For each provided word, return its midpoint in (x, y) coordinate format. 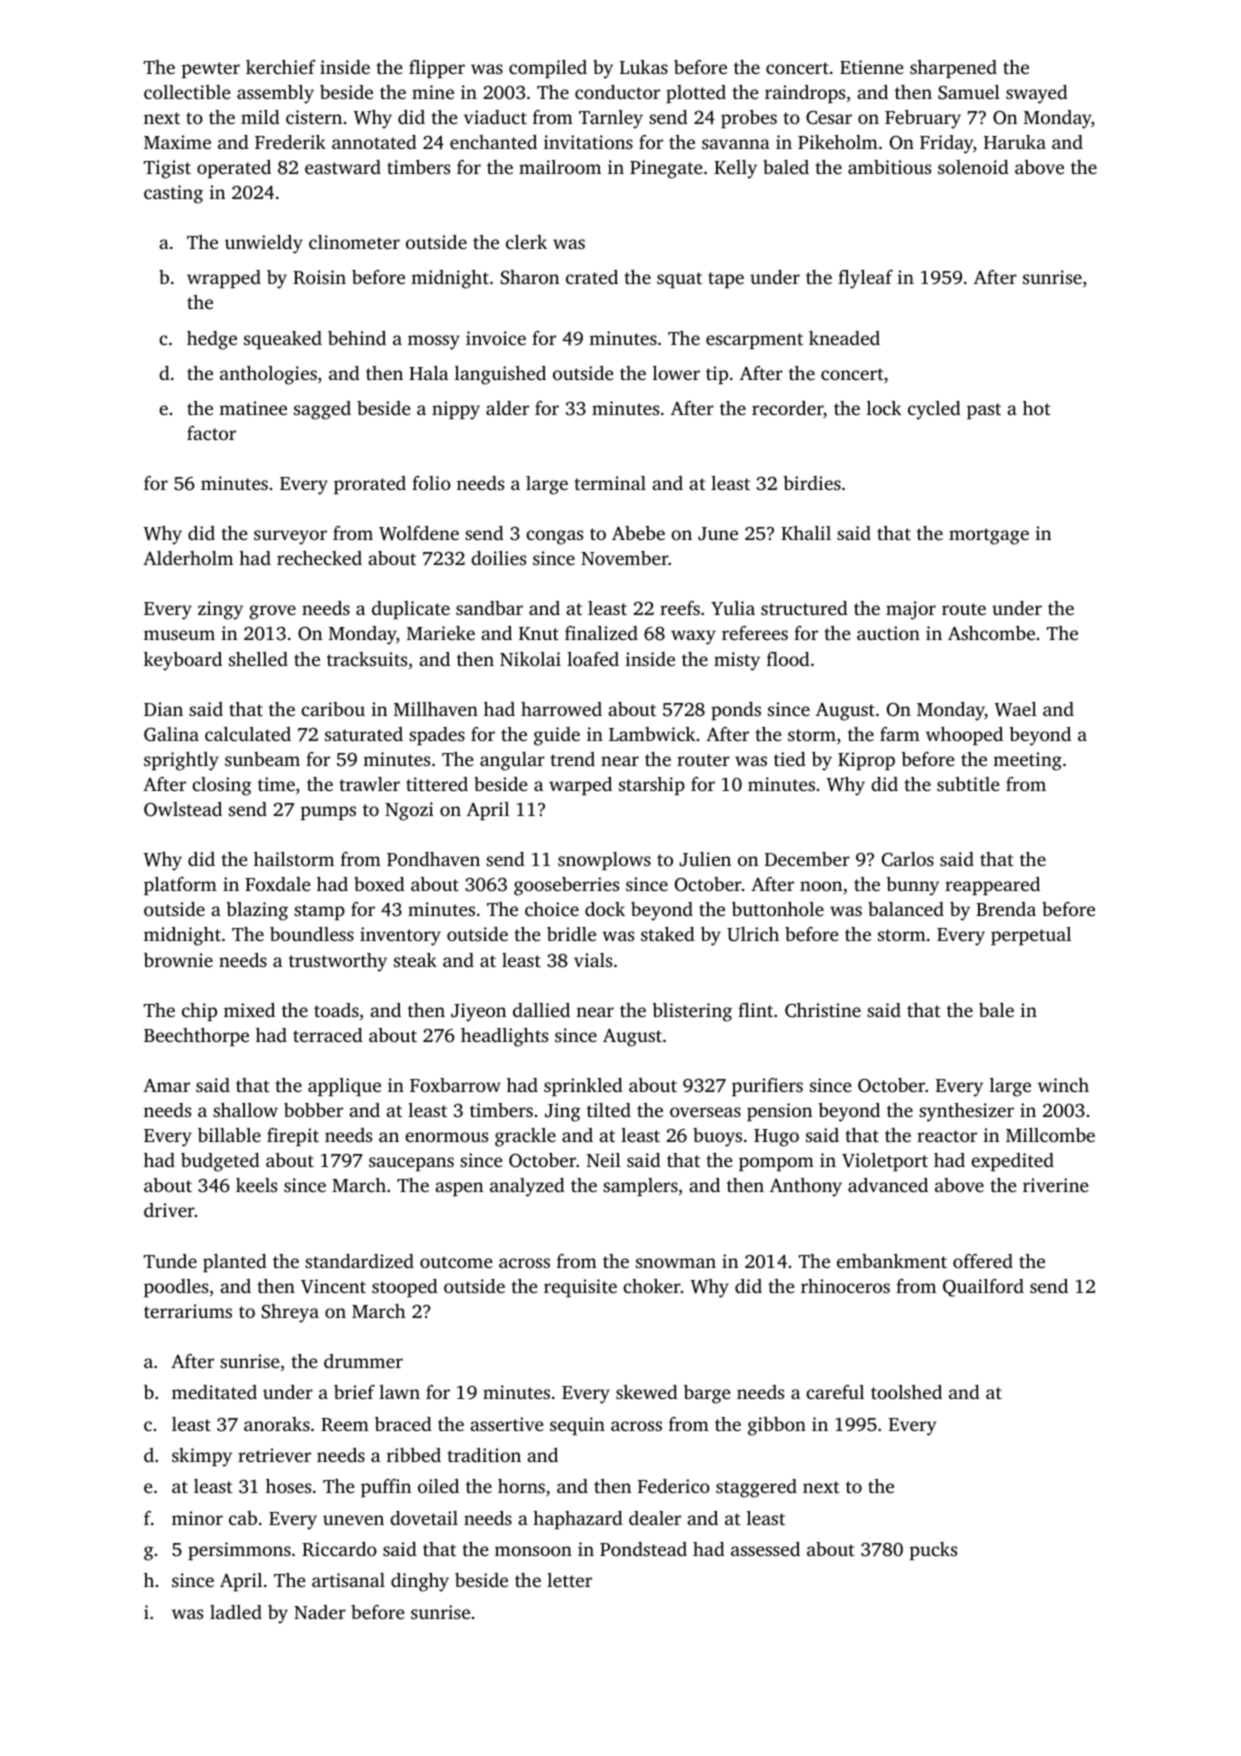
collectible (187, 92)
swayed (1037, 94)
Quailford (983, 1288)
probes (749, 119)
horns (521, 1486)
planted (235, 1263)
